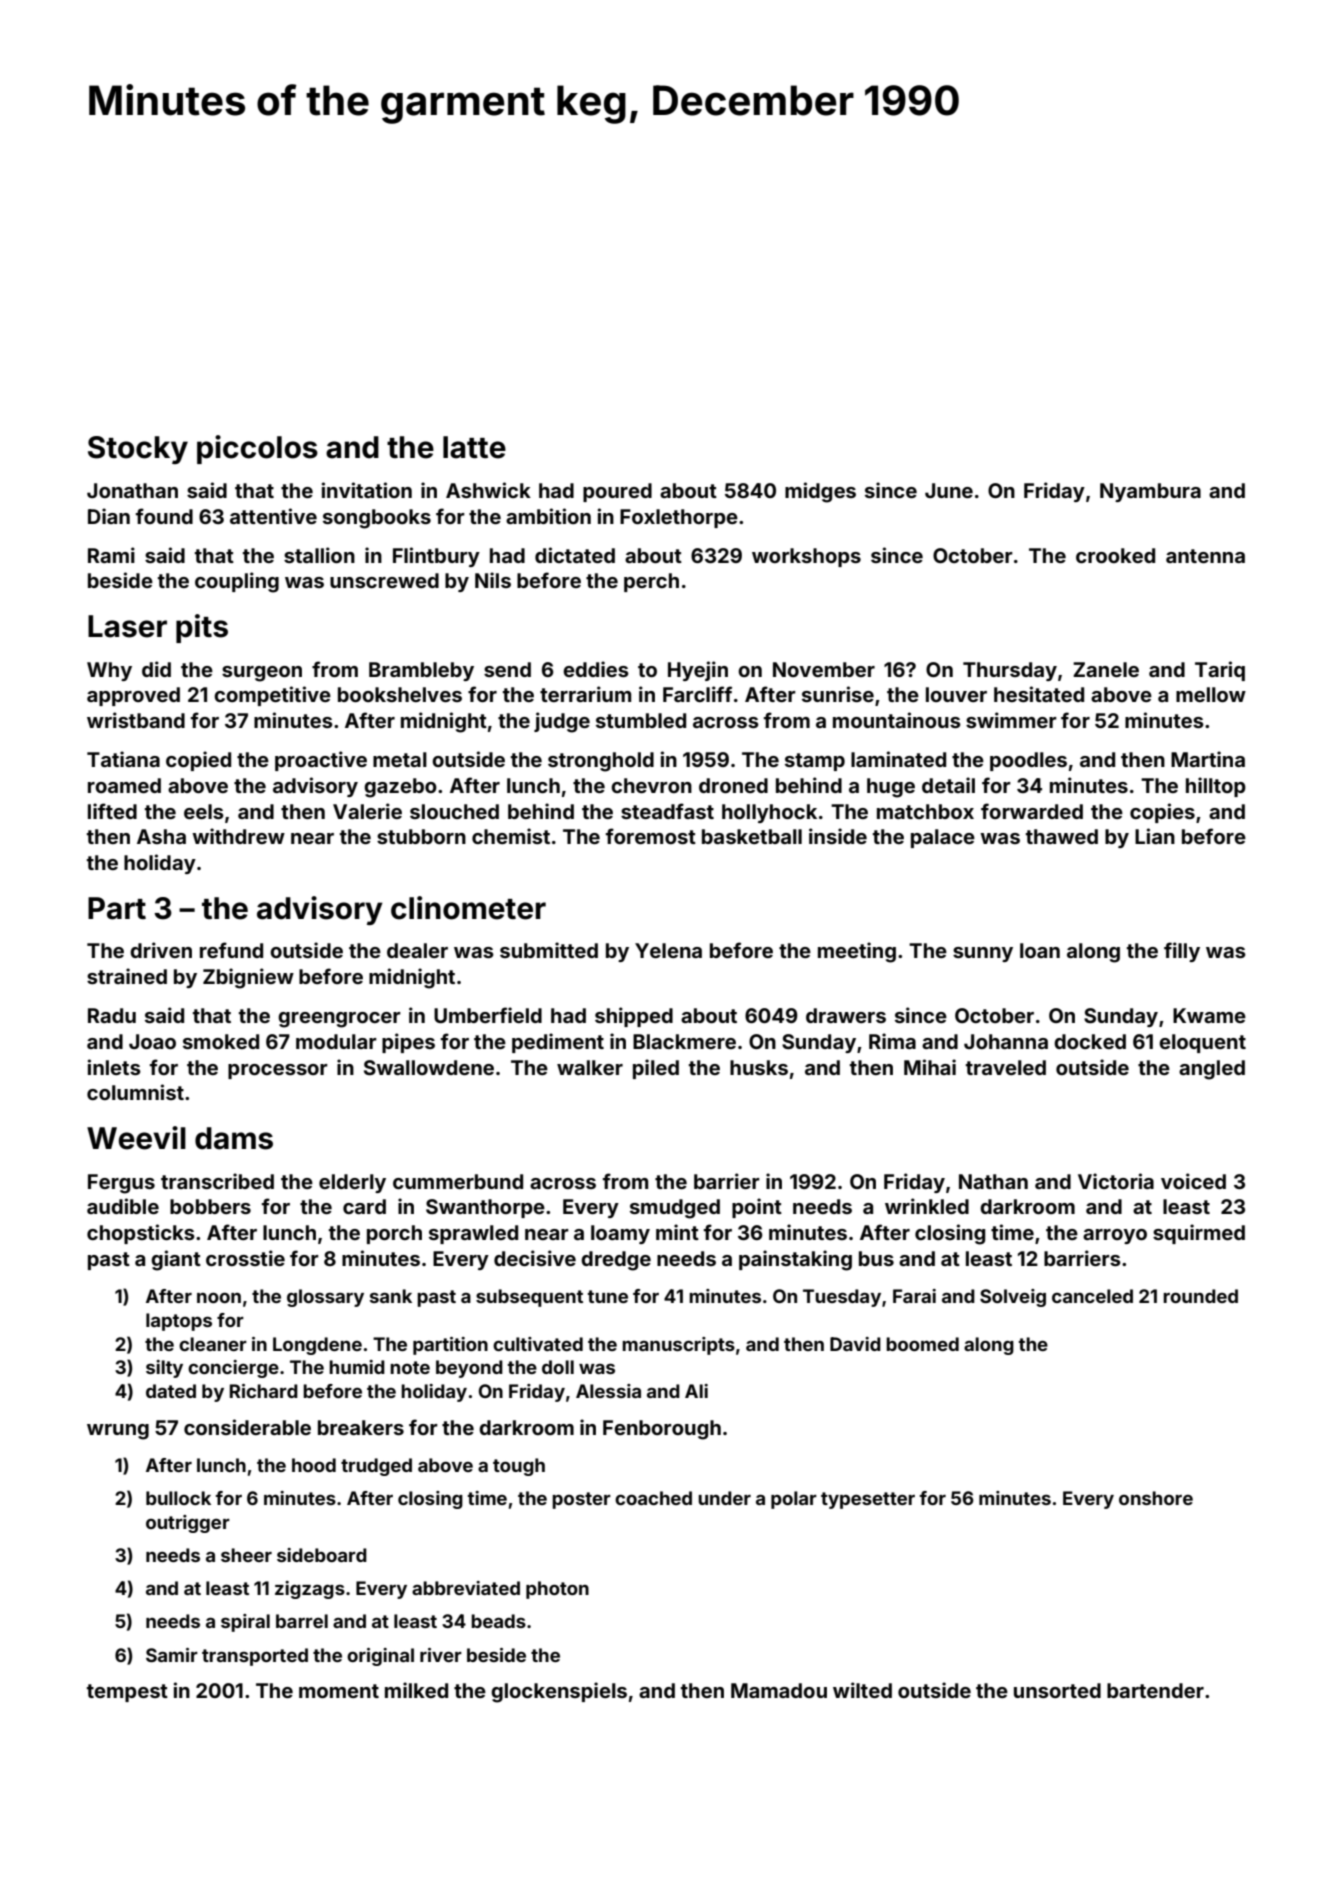 The image size is (1333, 1885). Describe the element at coordinates (339, 1691) in the document. I see `moment` at that location.
